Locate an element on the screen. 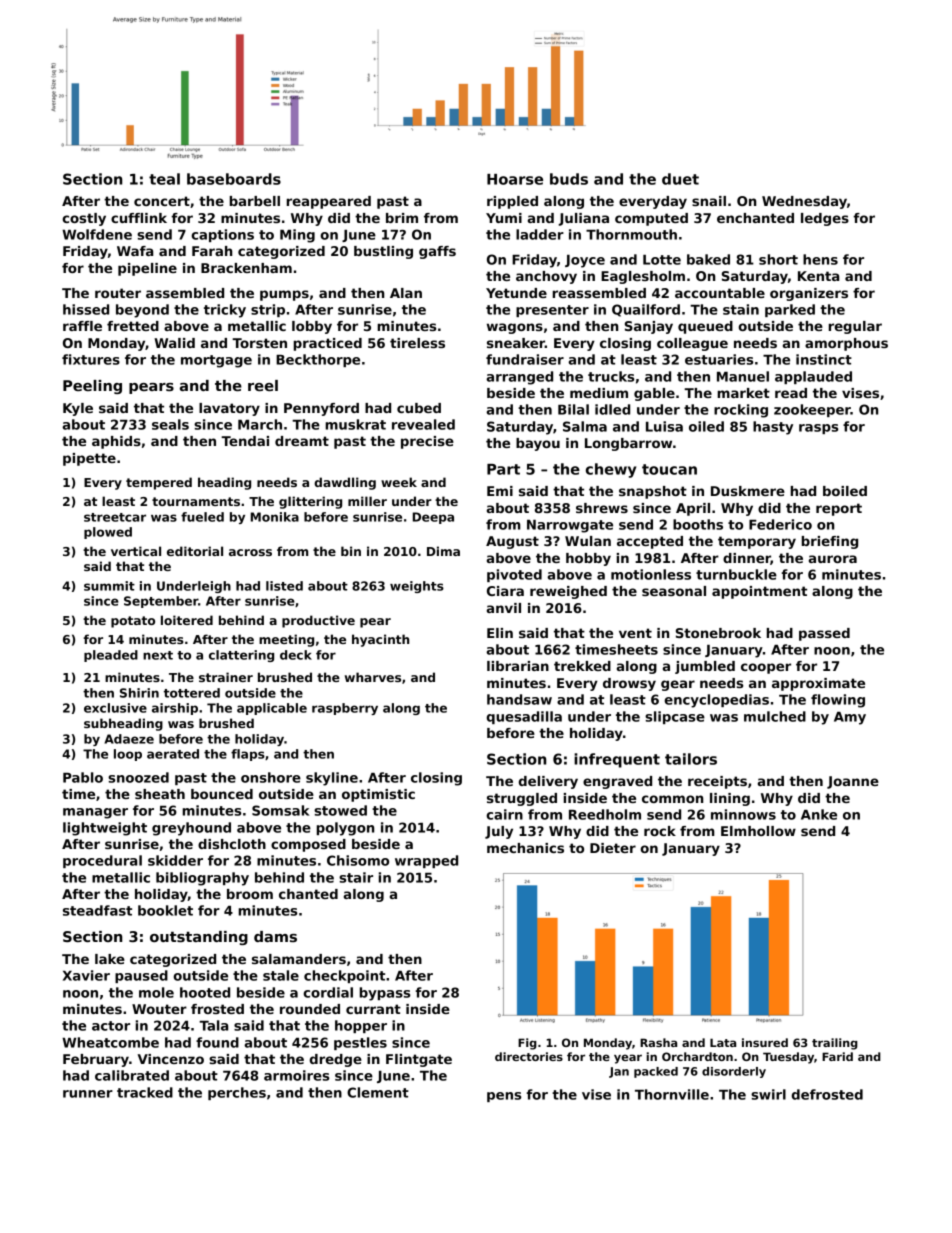 Image resolution: width=952 pixels, height=1233 pixels. Joanne is located at coordinates (853, 782).
